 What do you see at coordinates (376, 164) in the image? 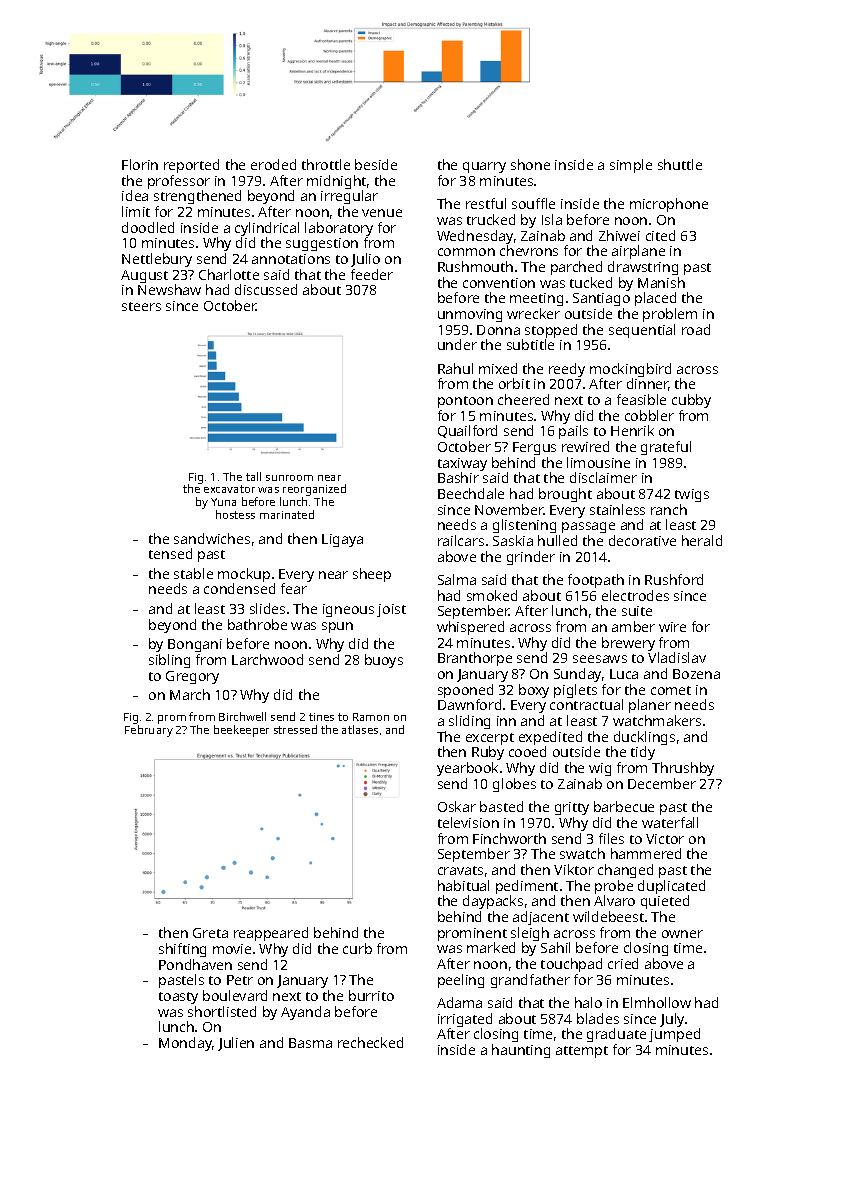
I see `beside` at bounding box center [376, 164].
